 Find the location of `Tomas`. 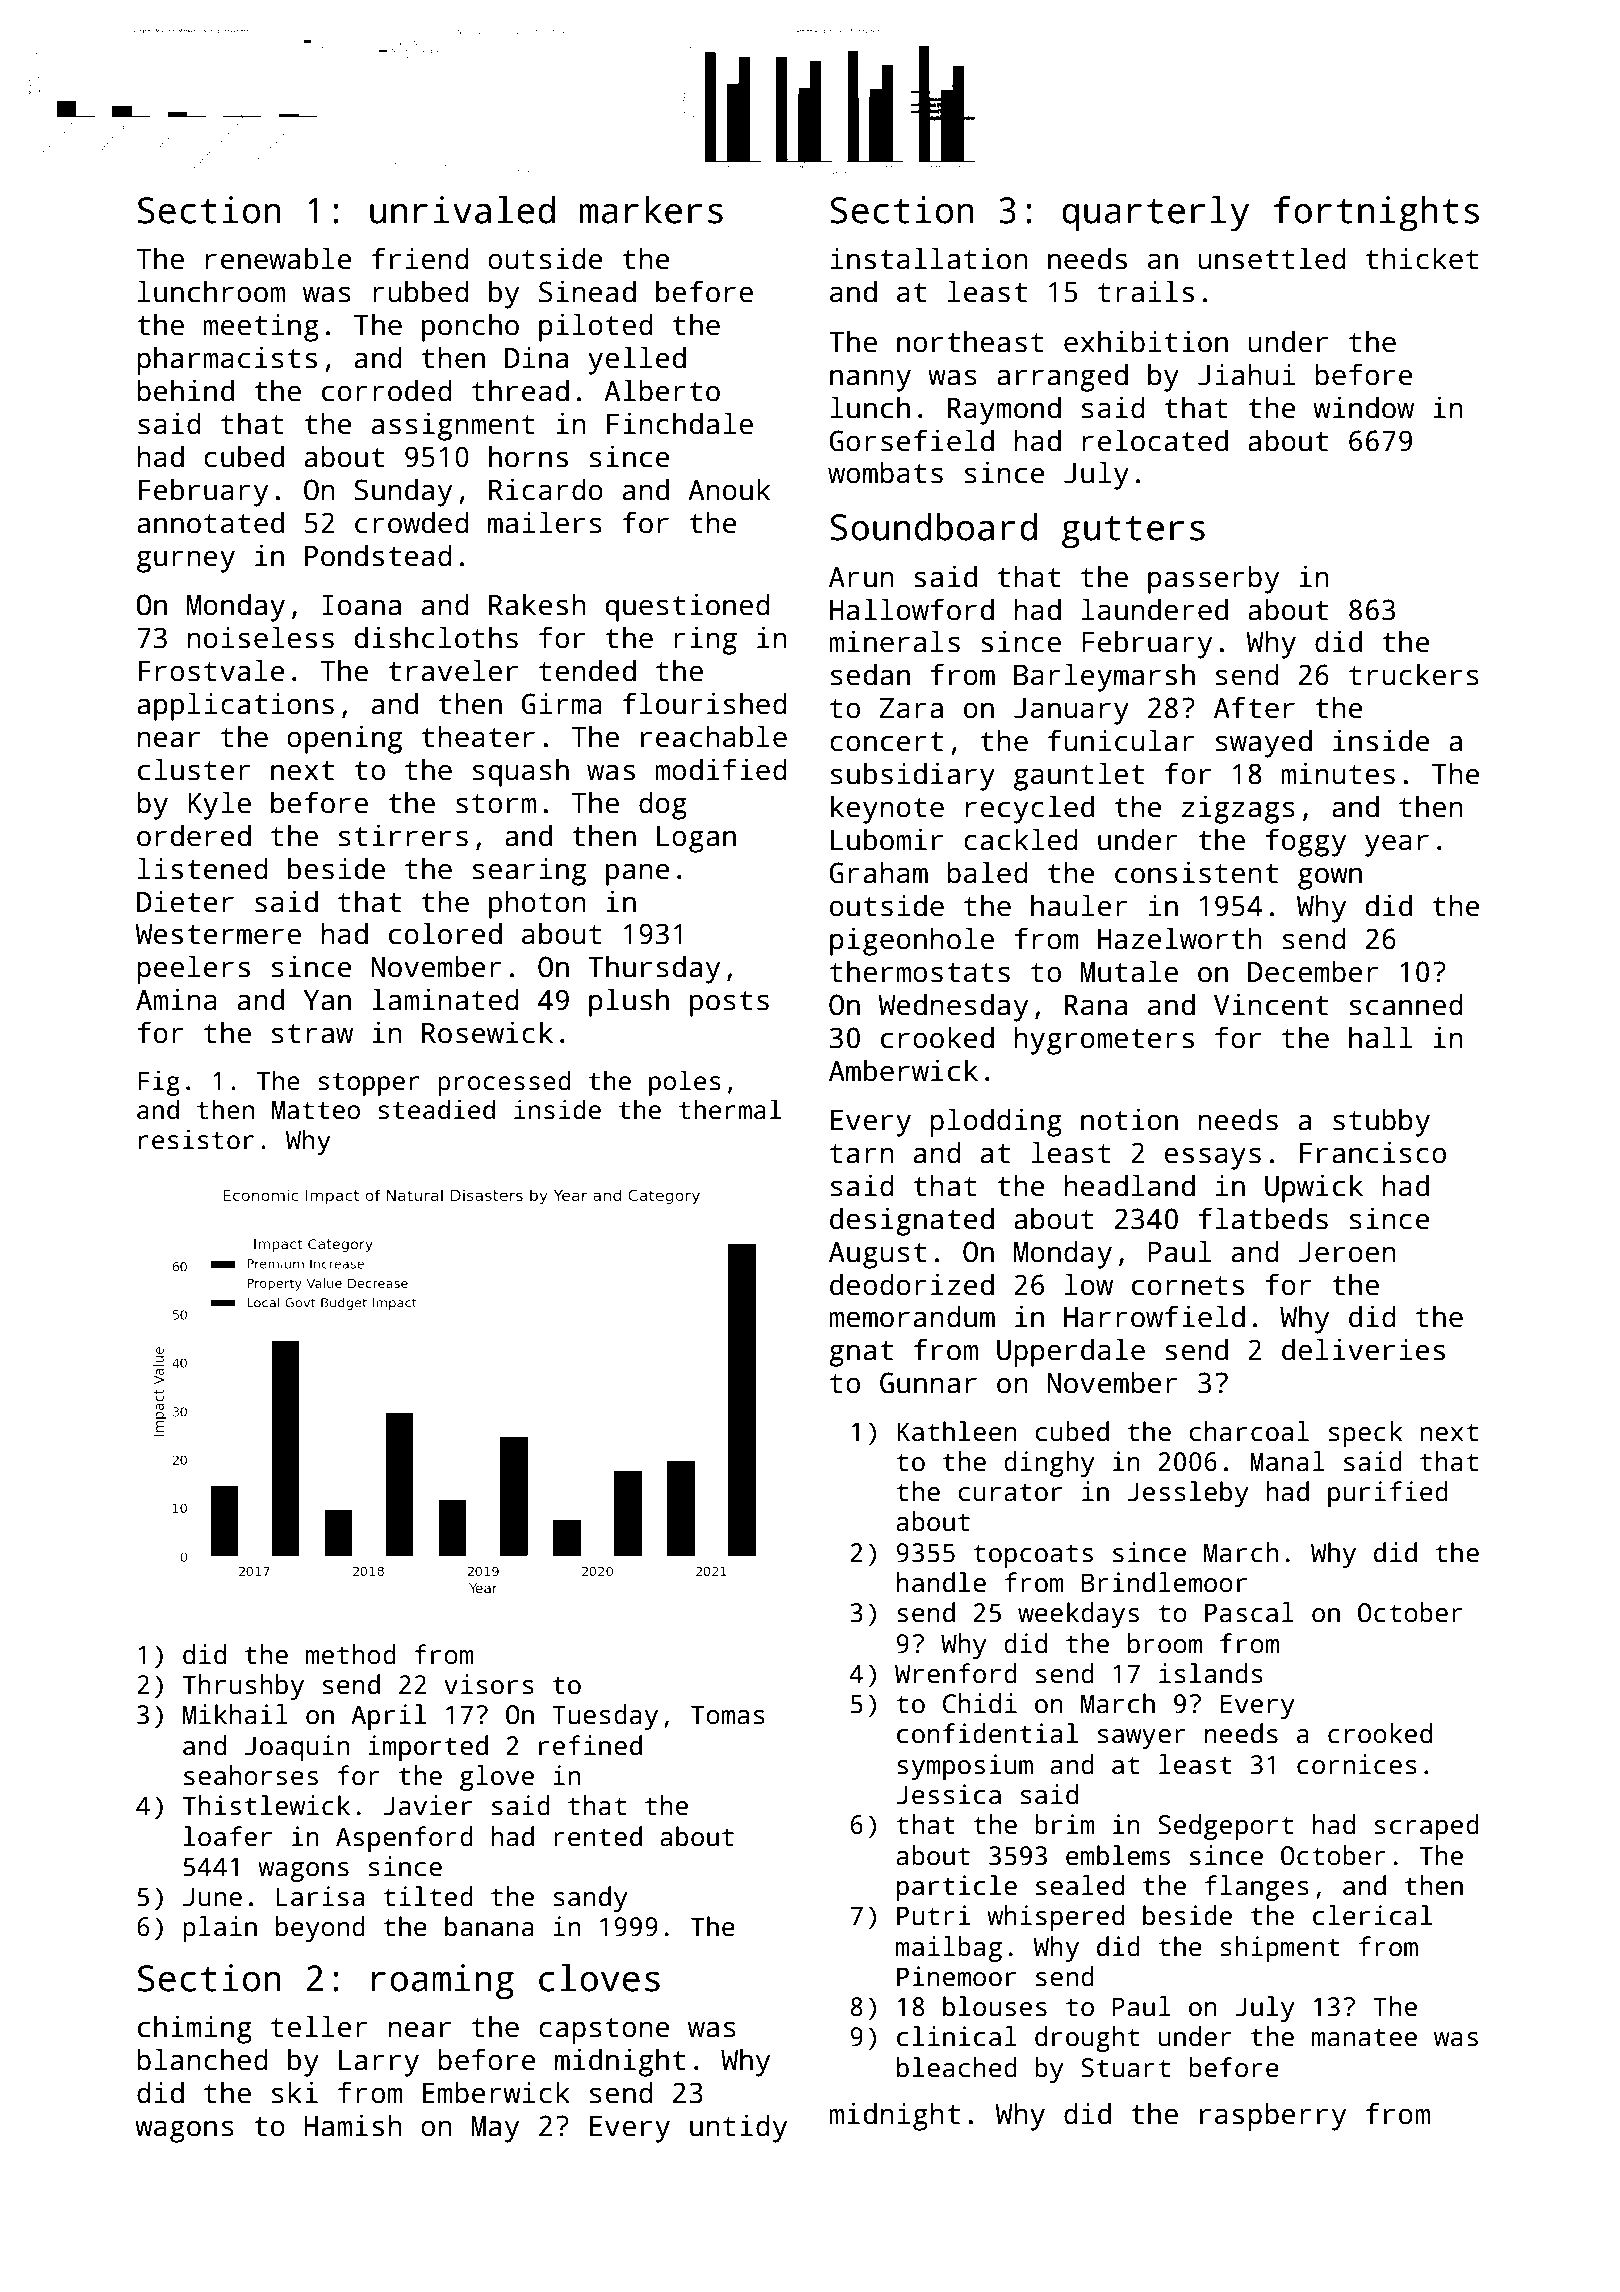

Tomas is located at coordinates (728, 1715).
